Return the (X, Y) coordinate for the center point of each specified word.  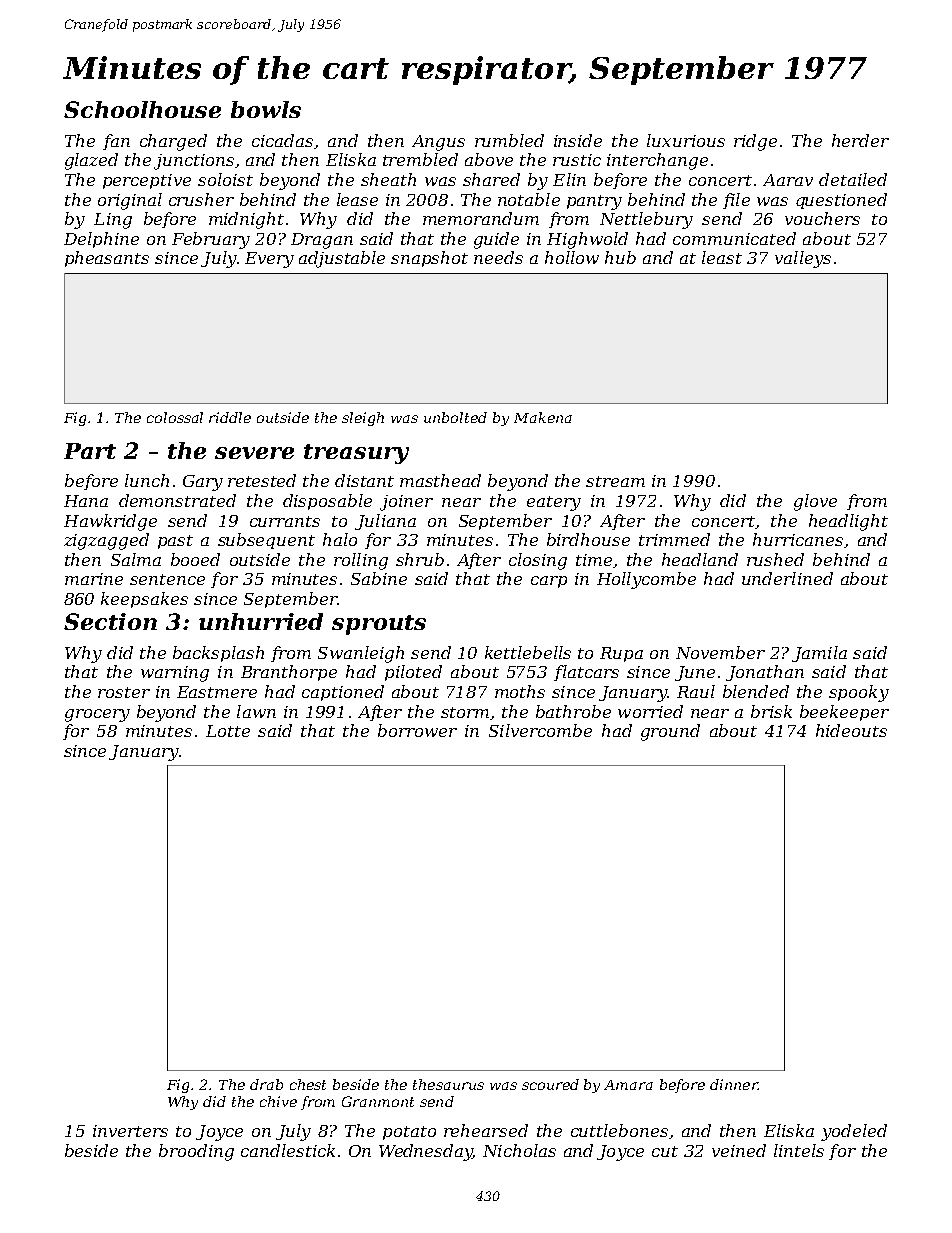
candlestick (288, 1150)
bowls (266, 109)
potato (409, 1133)
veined (739, 1150)
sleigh (363, 419)
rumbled (509, 140)
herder (860, 140)
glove (815, 502)
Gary (203, 483)
